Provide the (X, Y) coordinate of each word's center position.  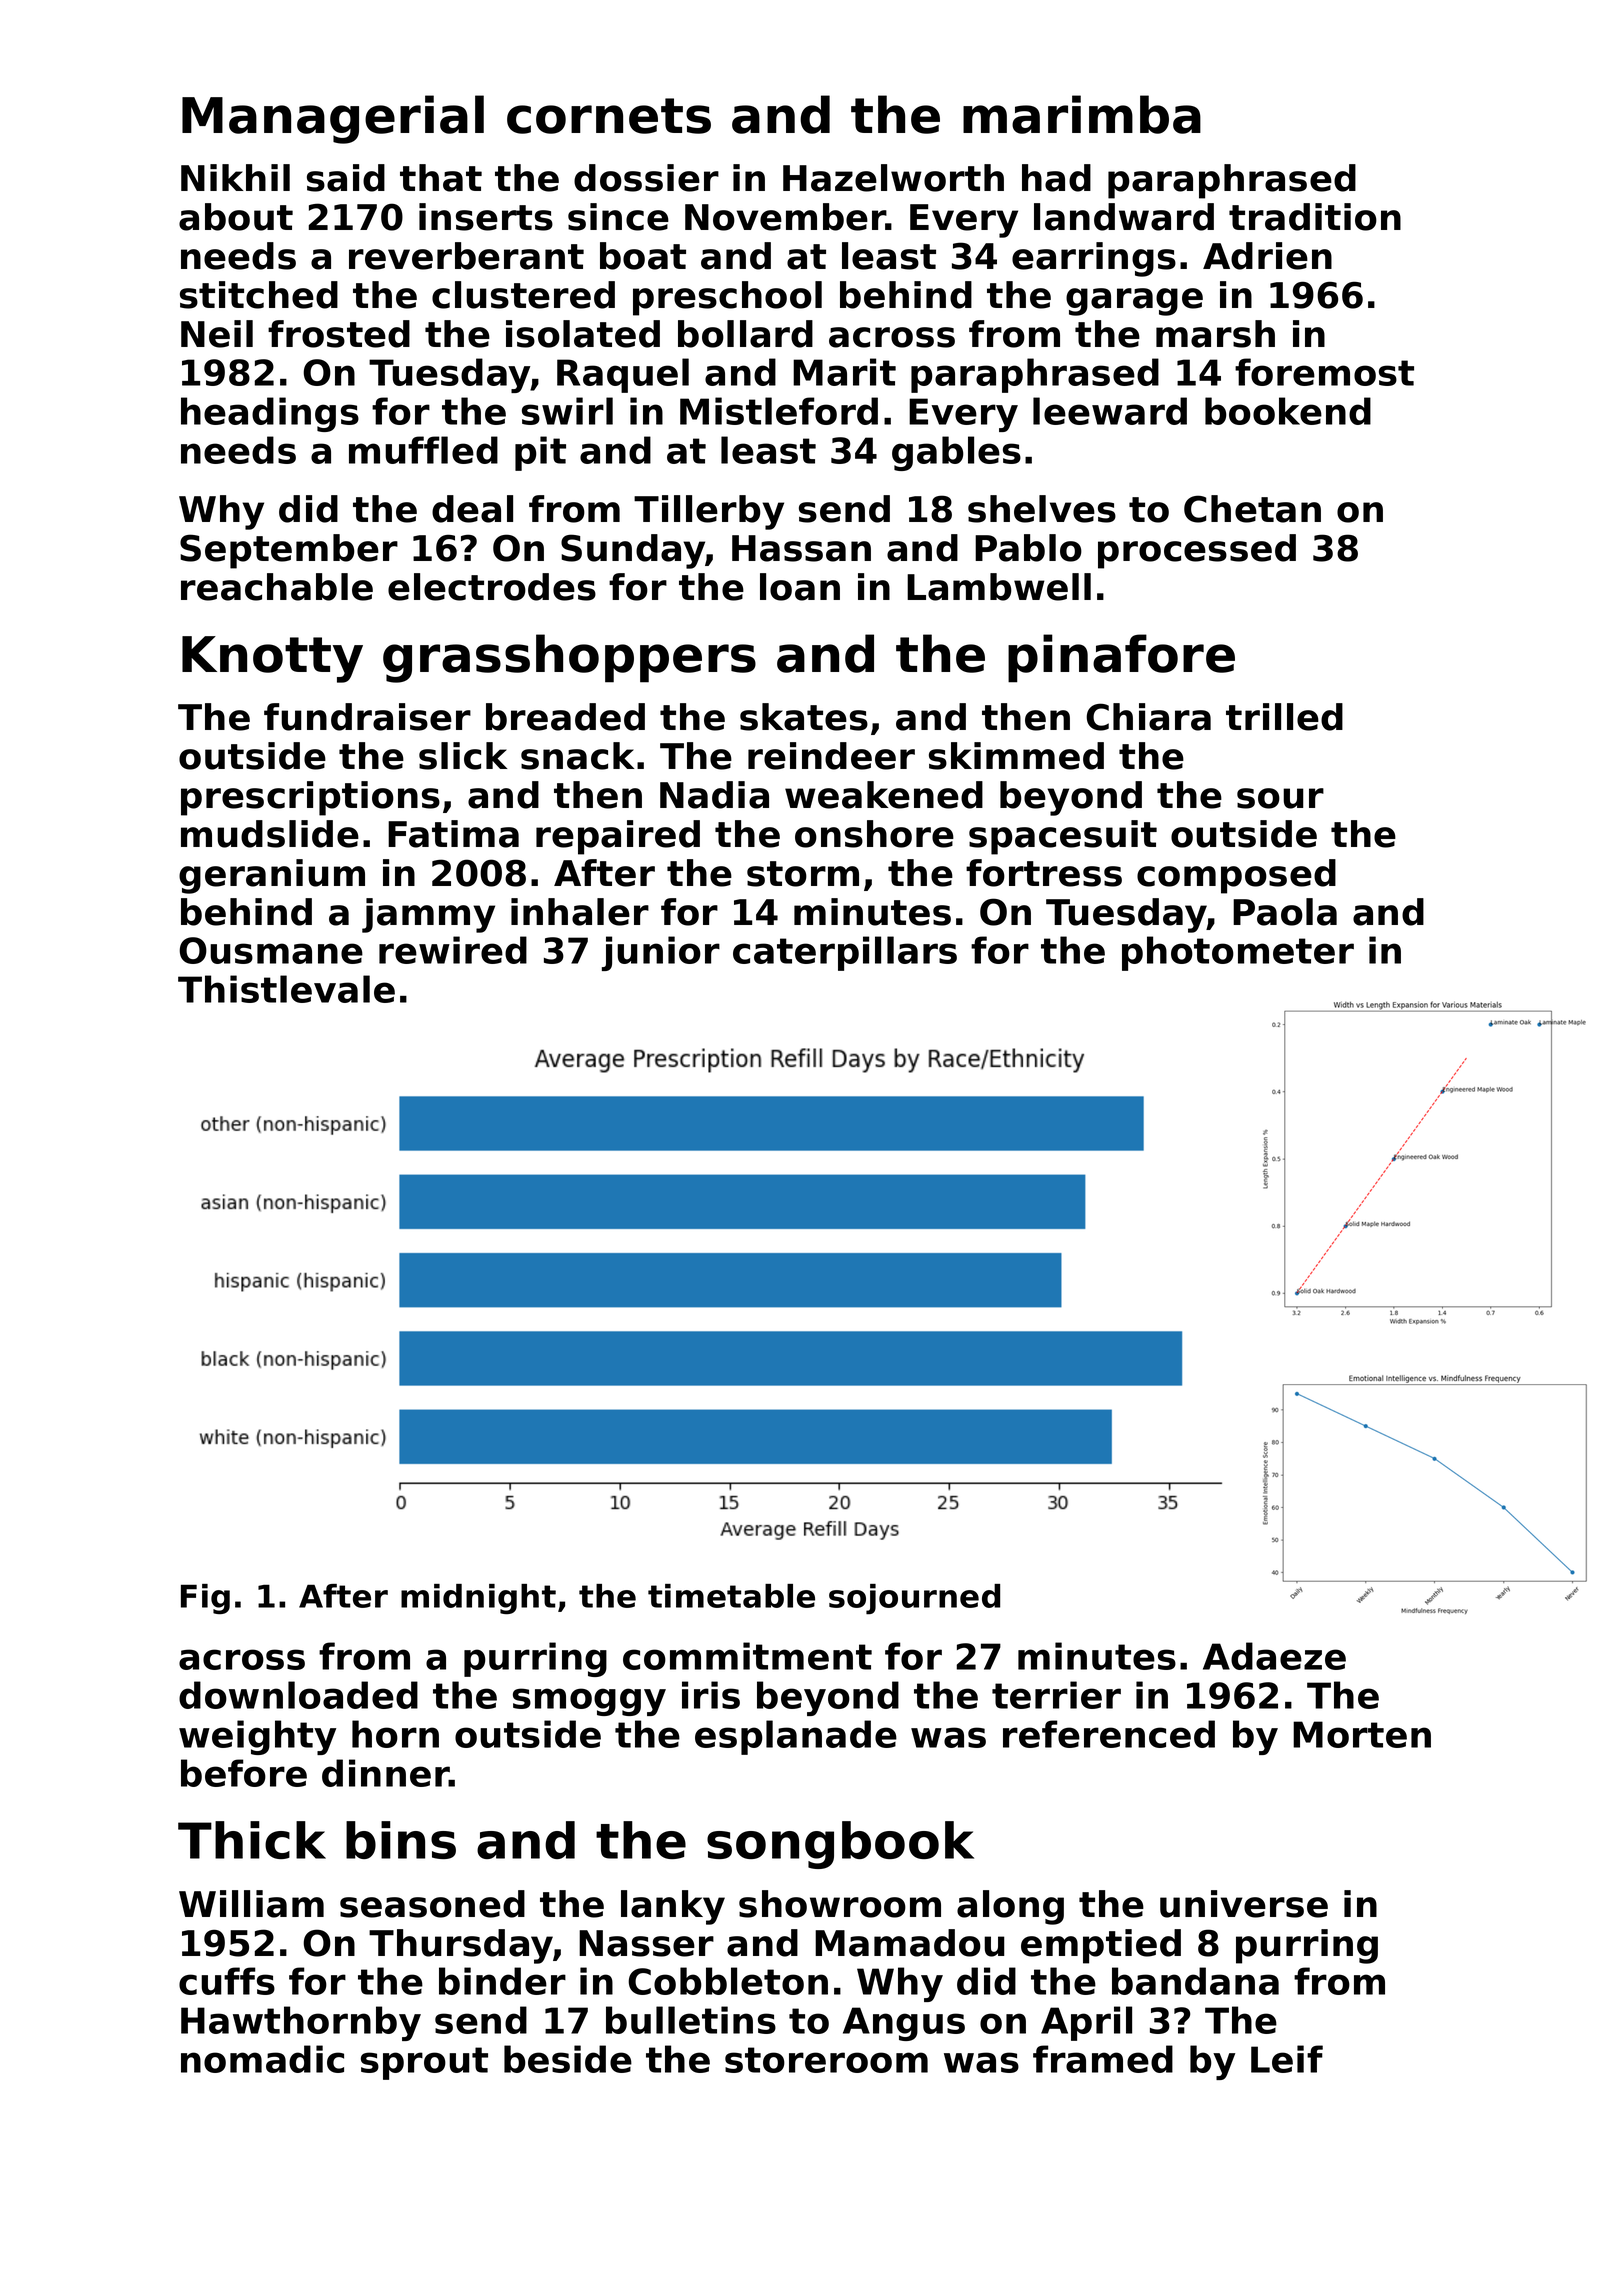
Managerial (333, 119)
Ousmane (271, 950)
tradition (1315, 217)
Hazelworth (893, 178)
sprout (424, 2063)
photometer (1238, 953)
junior (661, 953)
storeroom (826, 2060)
